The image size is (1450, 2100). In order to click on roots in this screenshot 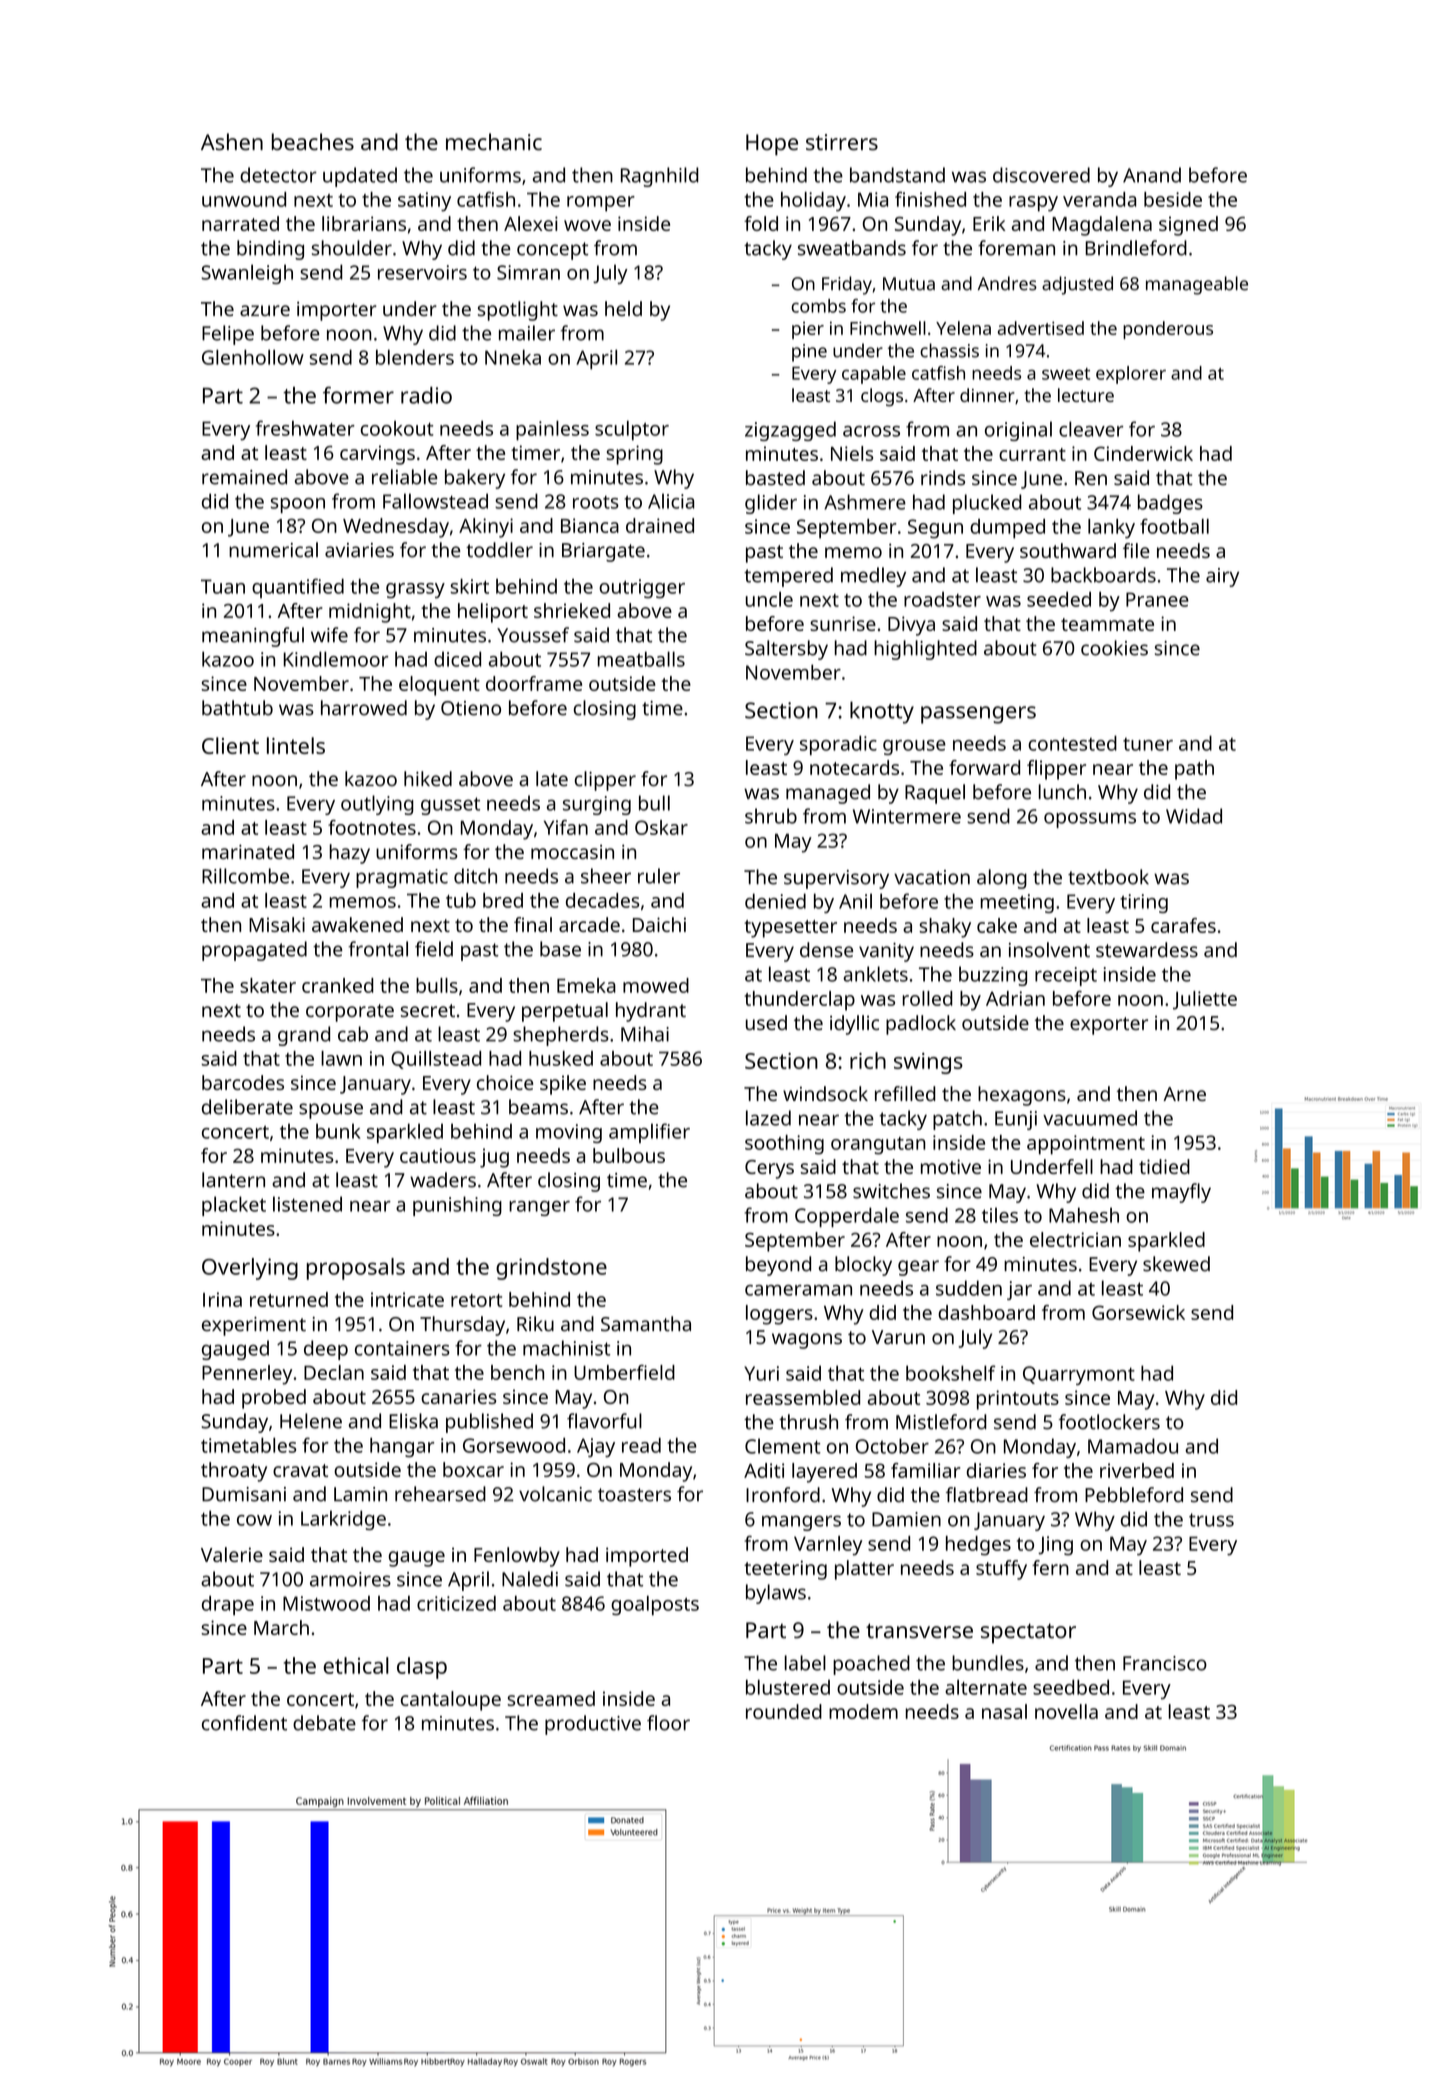, I will do `click(596, 502)`.
